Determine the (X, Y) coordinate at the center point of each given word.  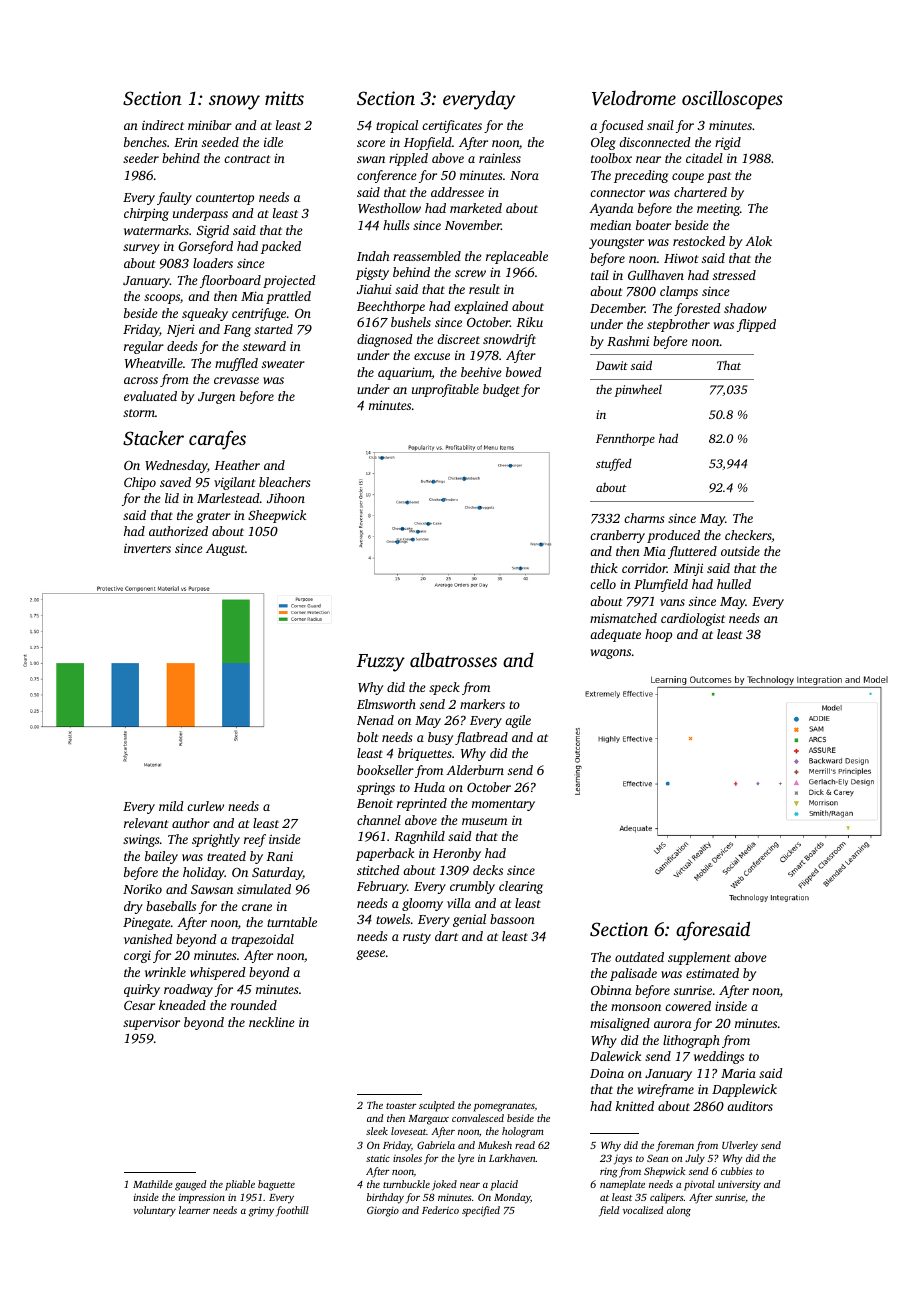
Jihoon (286, 498)
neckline (272, 1022)
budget (501, 390)
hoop (658, 635)
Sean (657, 1158)
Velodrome (634, 98)
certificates (452, 126)
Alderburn (475, 770)
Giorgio (383, 1211)
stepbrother (678, 325)
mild (171, 806)
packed (281, 247)
